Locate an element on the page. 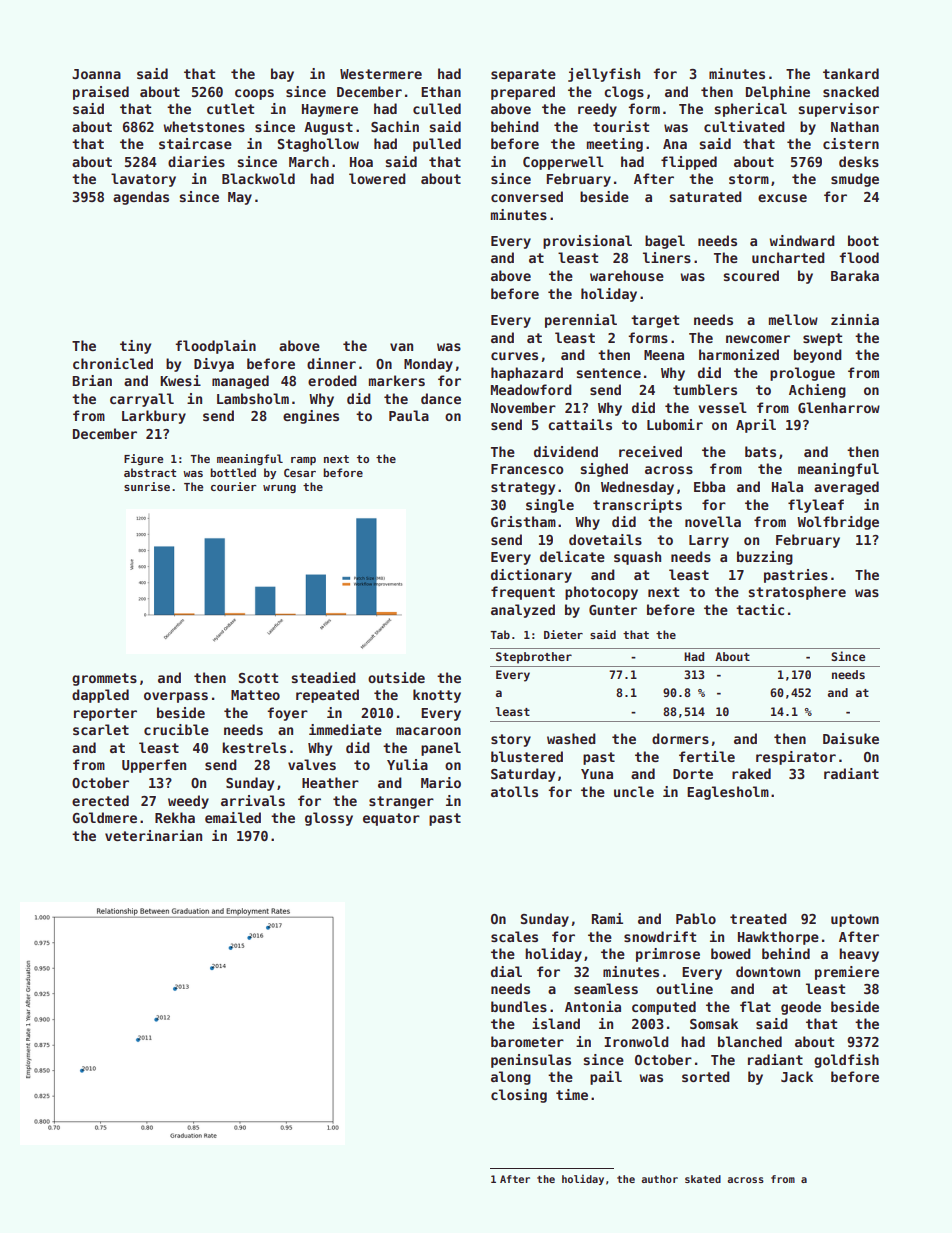 The height and width of the document is (1233, 952). whetstones is located at coordinates (204, 126).
